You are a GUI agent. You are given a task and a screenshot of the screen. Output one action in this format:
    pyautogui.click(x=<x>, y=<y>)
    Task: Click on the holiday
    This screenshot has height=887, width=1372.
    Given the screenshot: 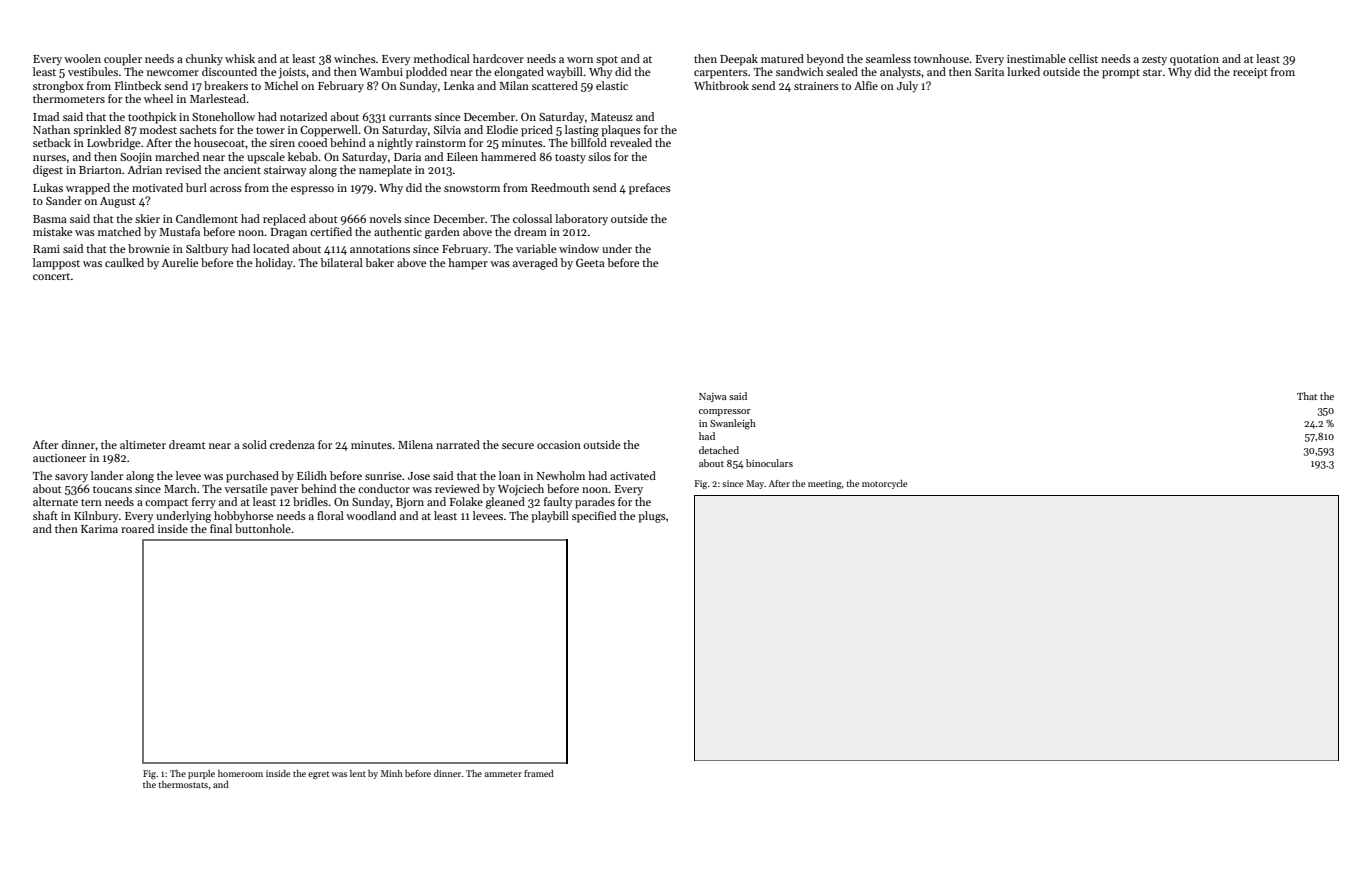 What is the action you would take?
    pyautogui.click(x=274, y=264)
